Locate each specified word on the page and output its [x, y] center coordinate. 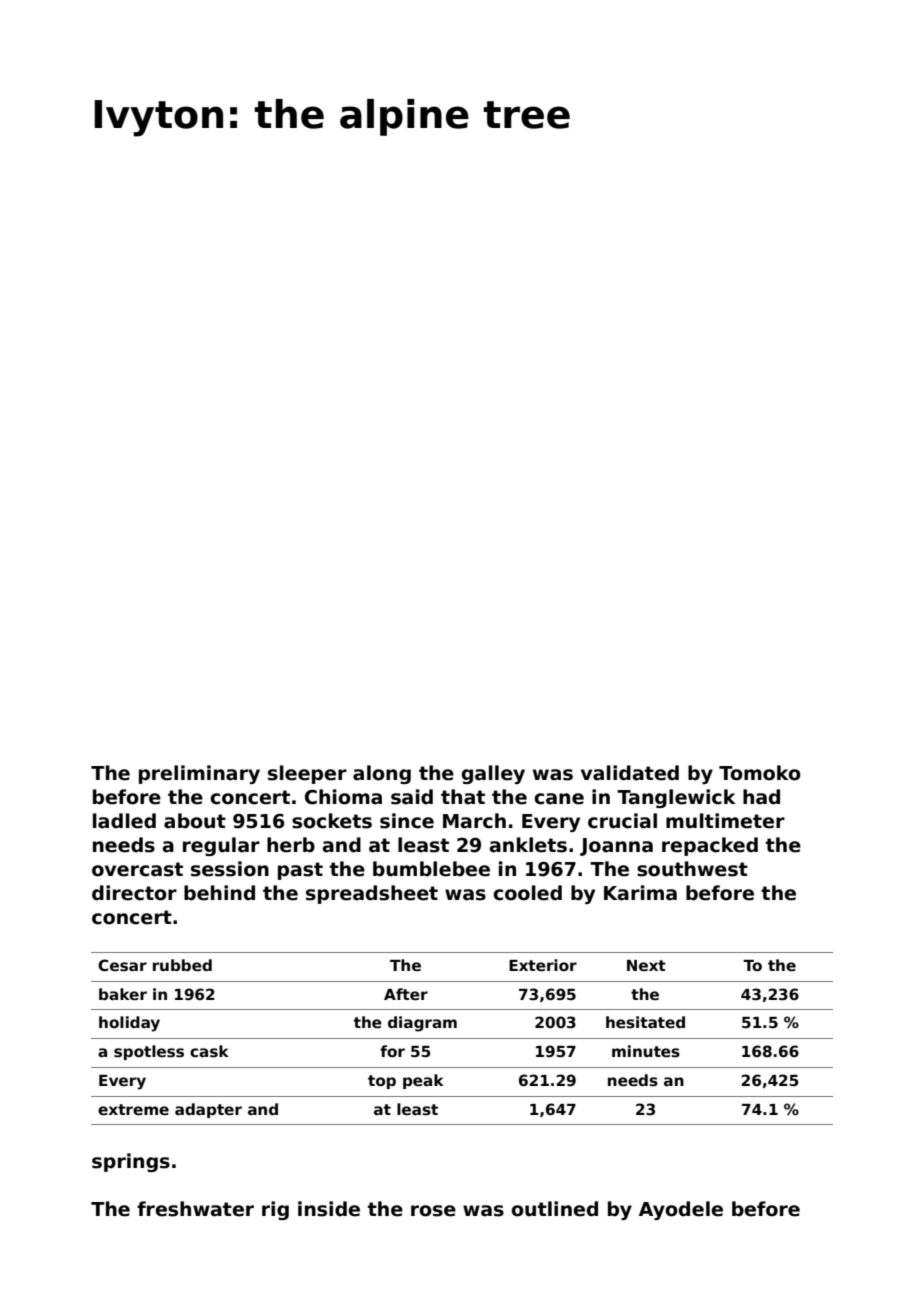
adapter [208, 1110]
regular [221, 846]
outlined [554, 1209]
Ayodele [681, 1210]
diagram [422, 1024]
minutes [646, 1051]
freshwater [195, 1209]
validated [630, 773]
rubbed [182, 965]
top [382, 1082]
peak [423, 1081]
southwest [692, 869]
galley [493, 774]
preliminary [199, 774]
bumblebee [431, 869]
